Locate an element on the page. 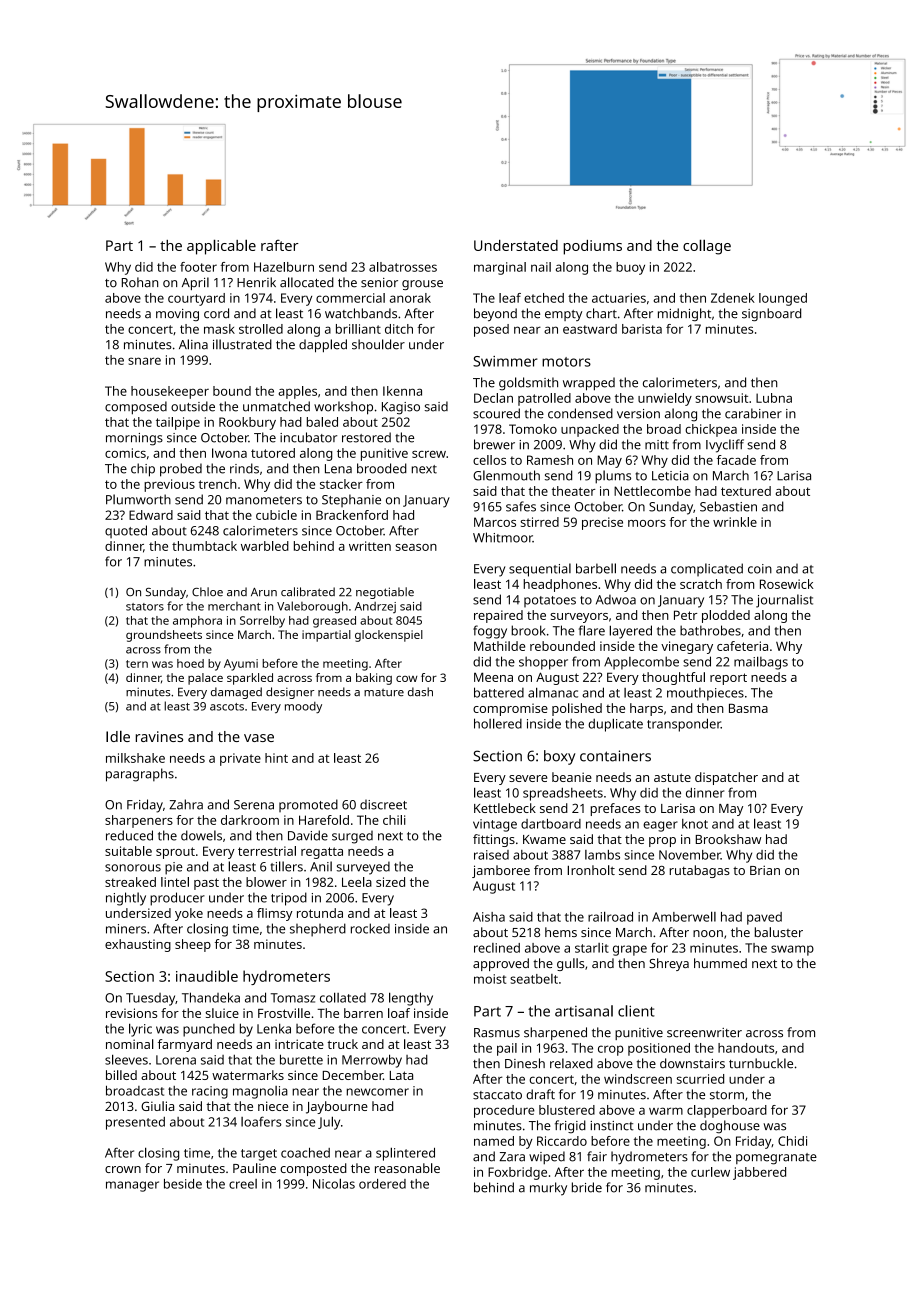  journalist is located at coordinates (784, 601).
